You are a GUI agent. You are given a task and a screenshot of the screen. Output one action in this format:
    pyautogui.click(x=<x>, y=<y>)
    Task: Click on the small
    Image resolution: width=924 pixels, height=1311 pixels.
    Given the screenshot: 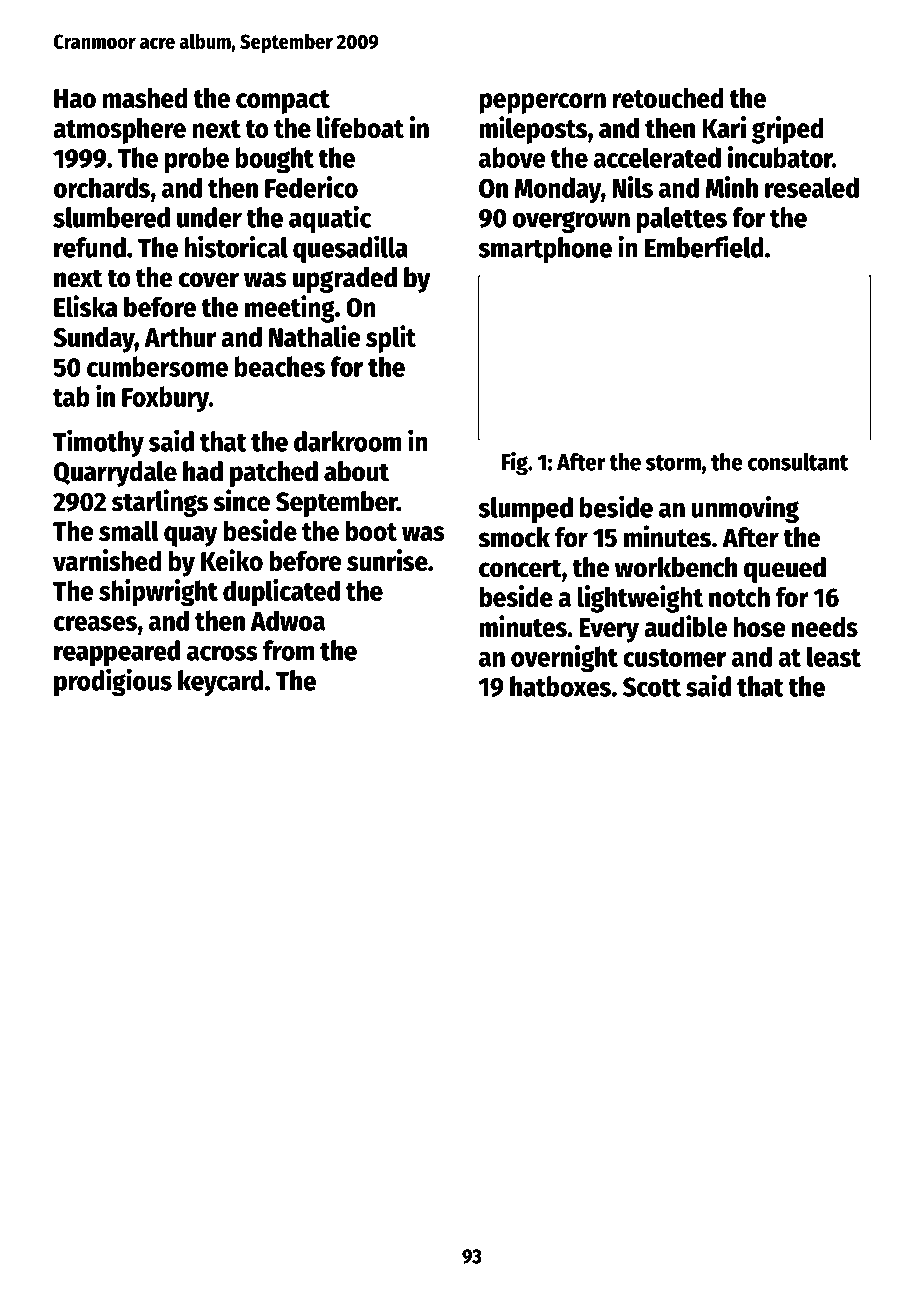 What is the action you would take?
    pyautogui.click(x=129, y=530)
